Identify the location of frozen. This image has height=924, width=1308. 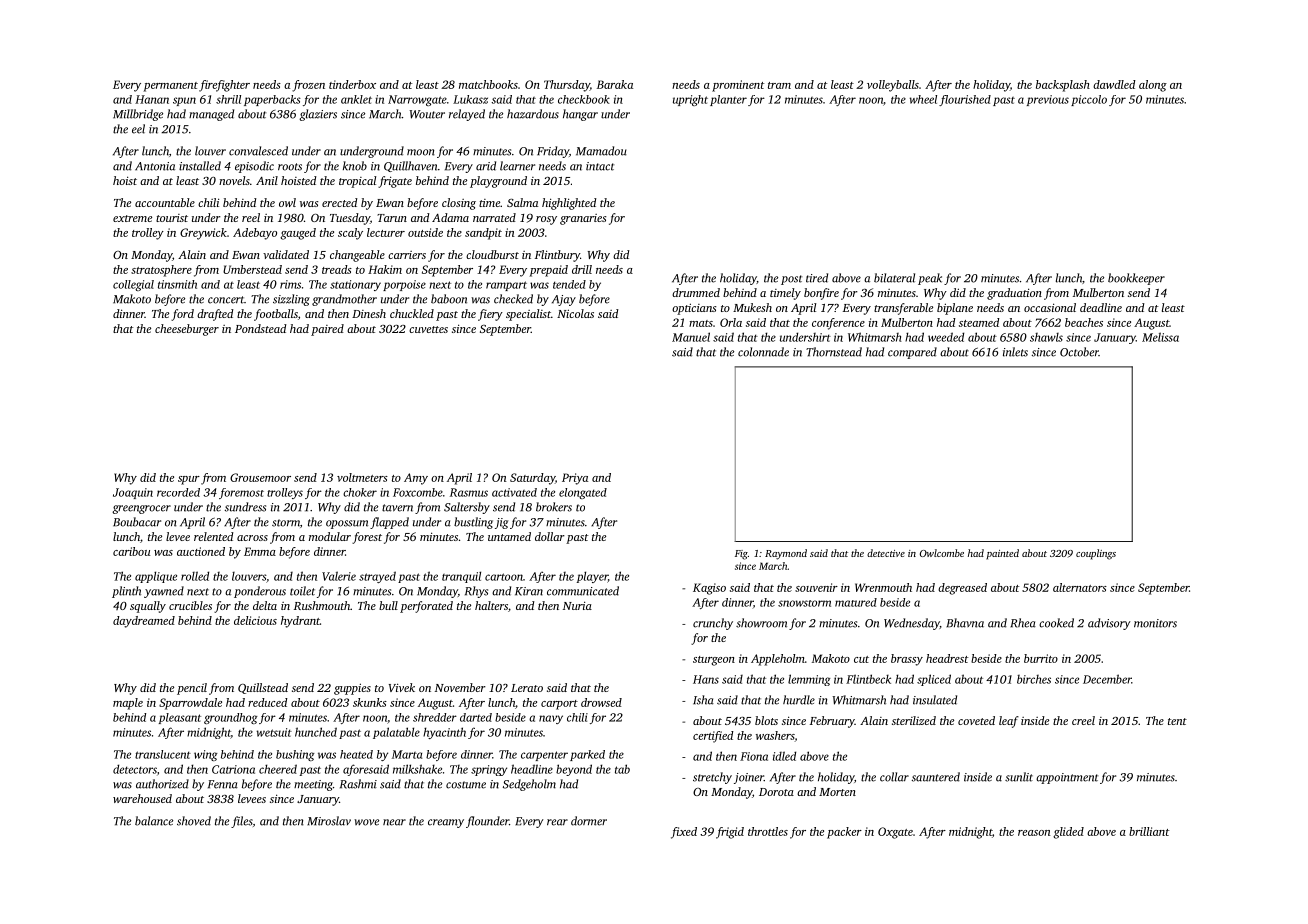
(308, 86).
